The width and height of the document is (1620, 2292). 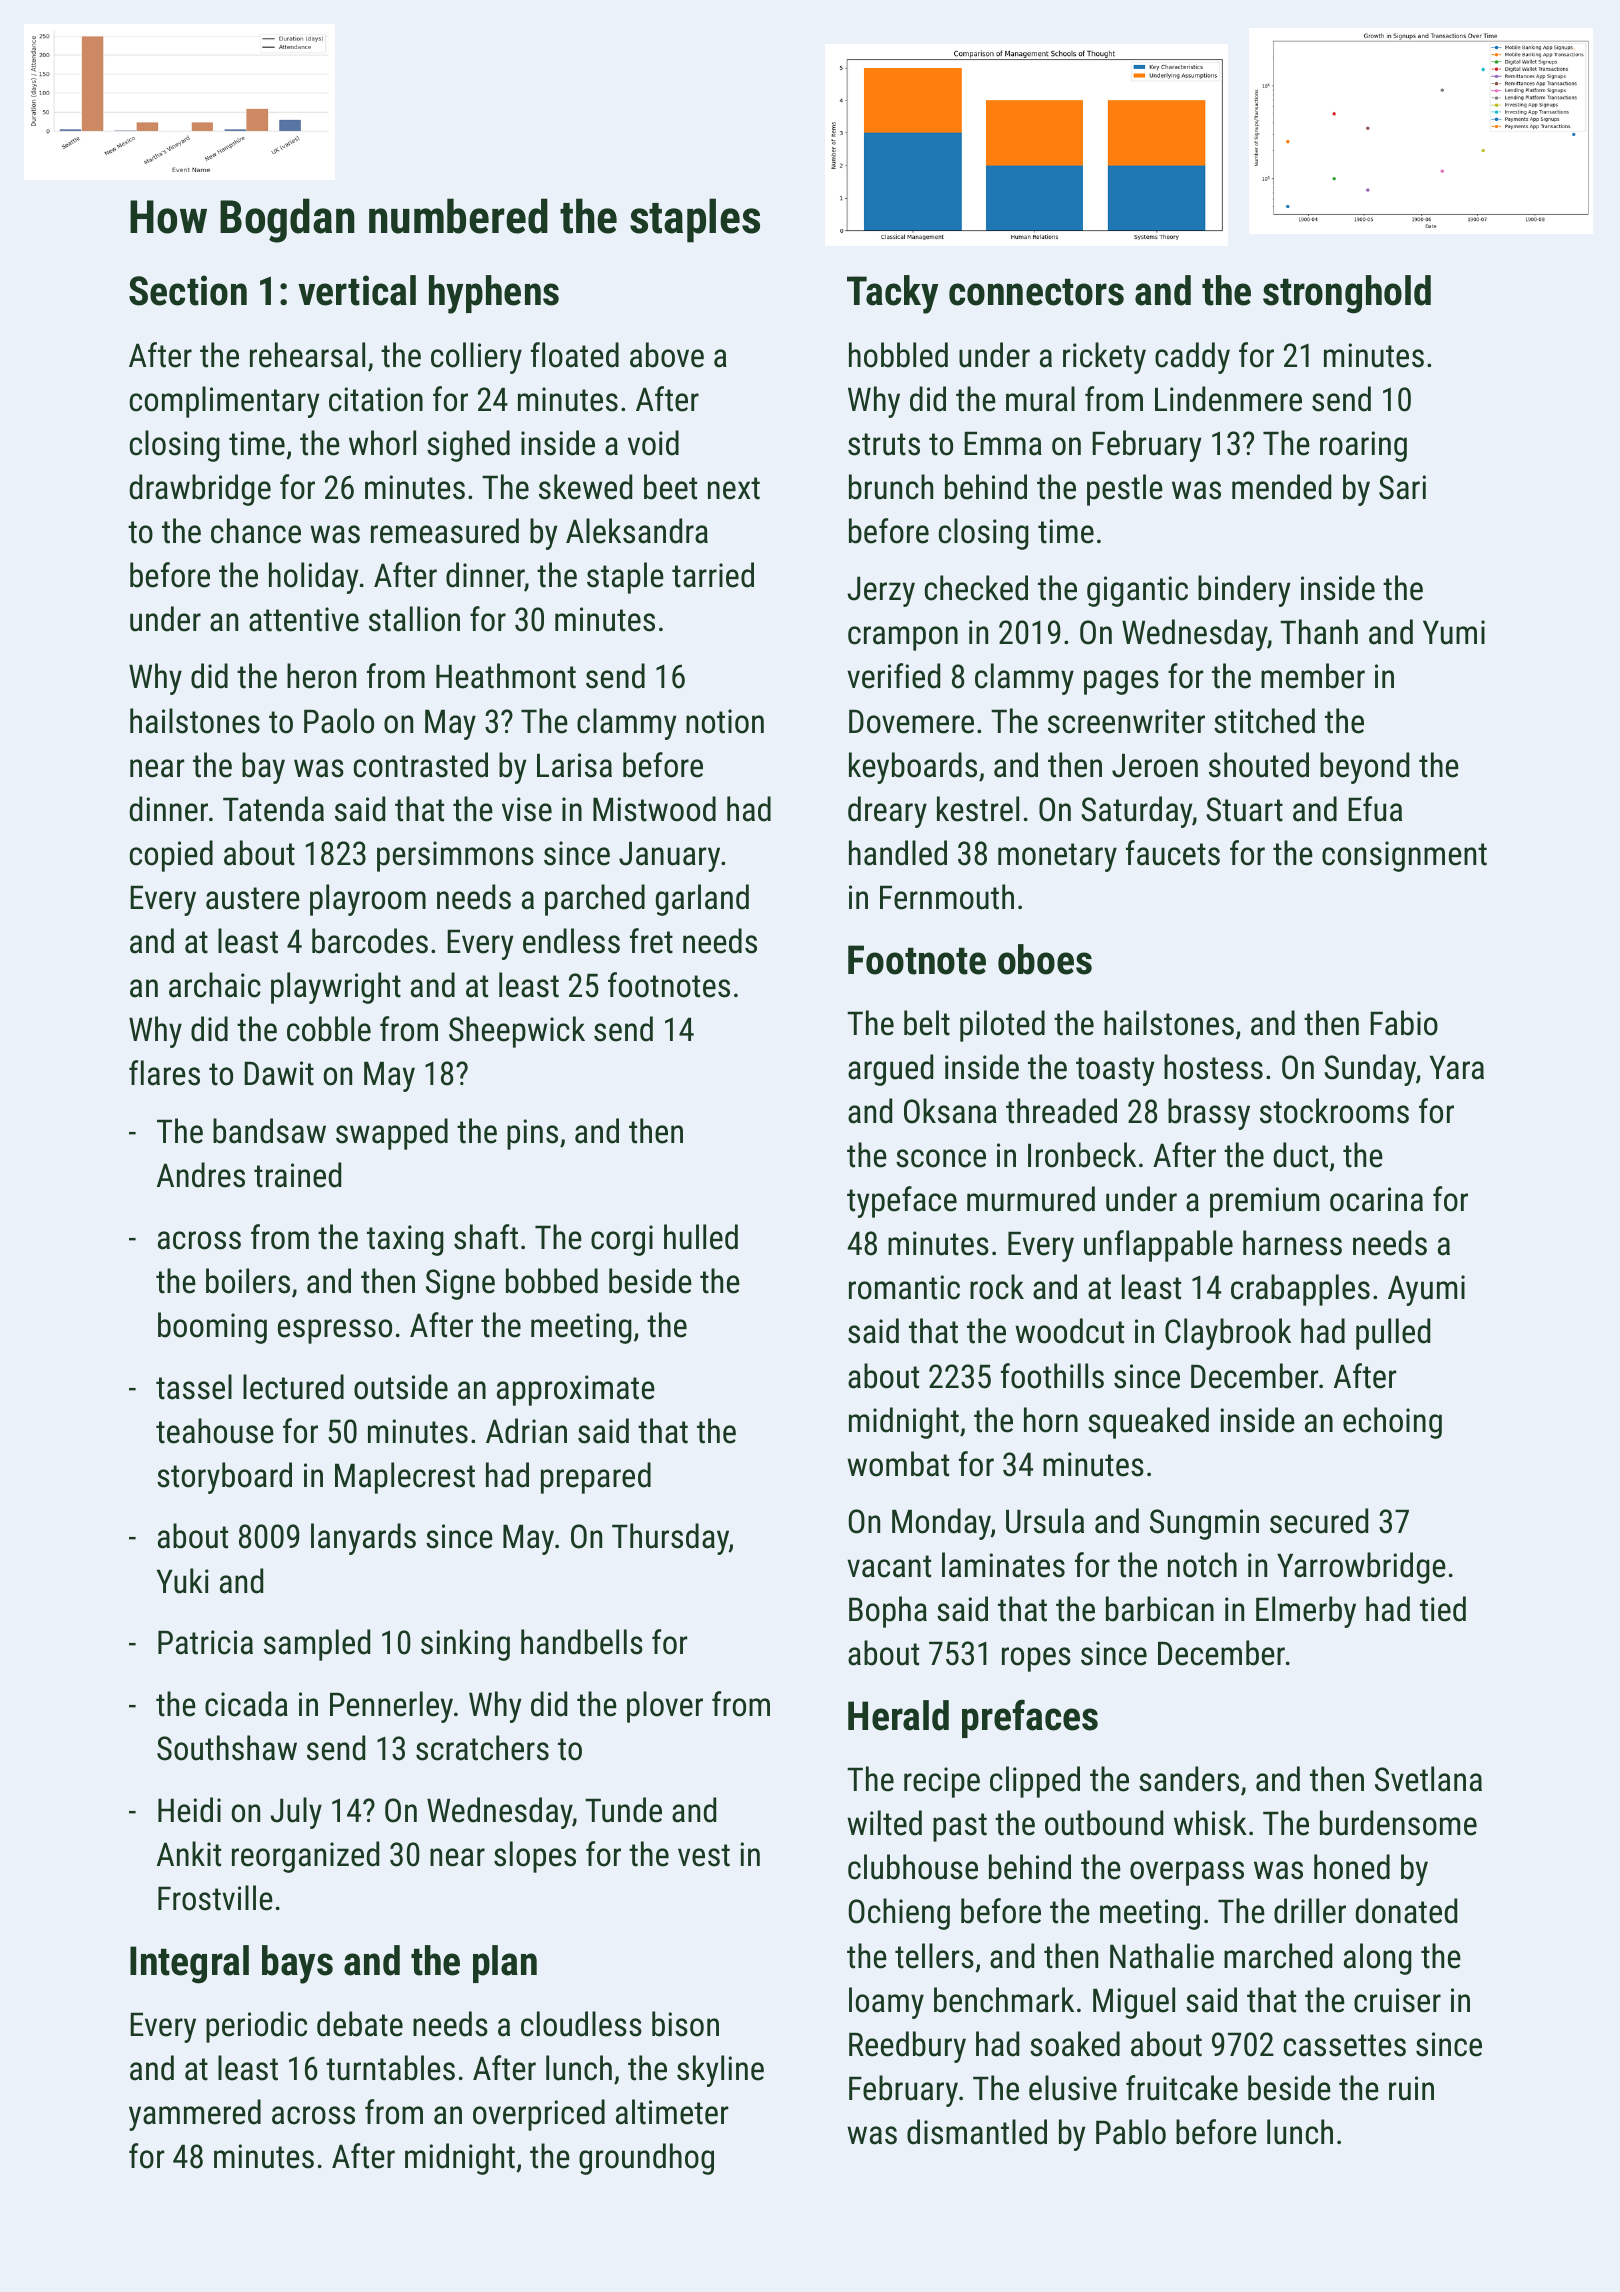 What do you see at coordinates (1364, 768) in the document?
I see `beyond` at bounding box center [1364, 768].
